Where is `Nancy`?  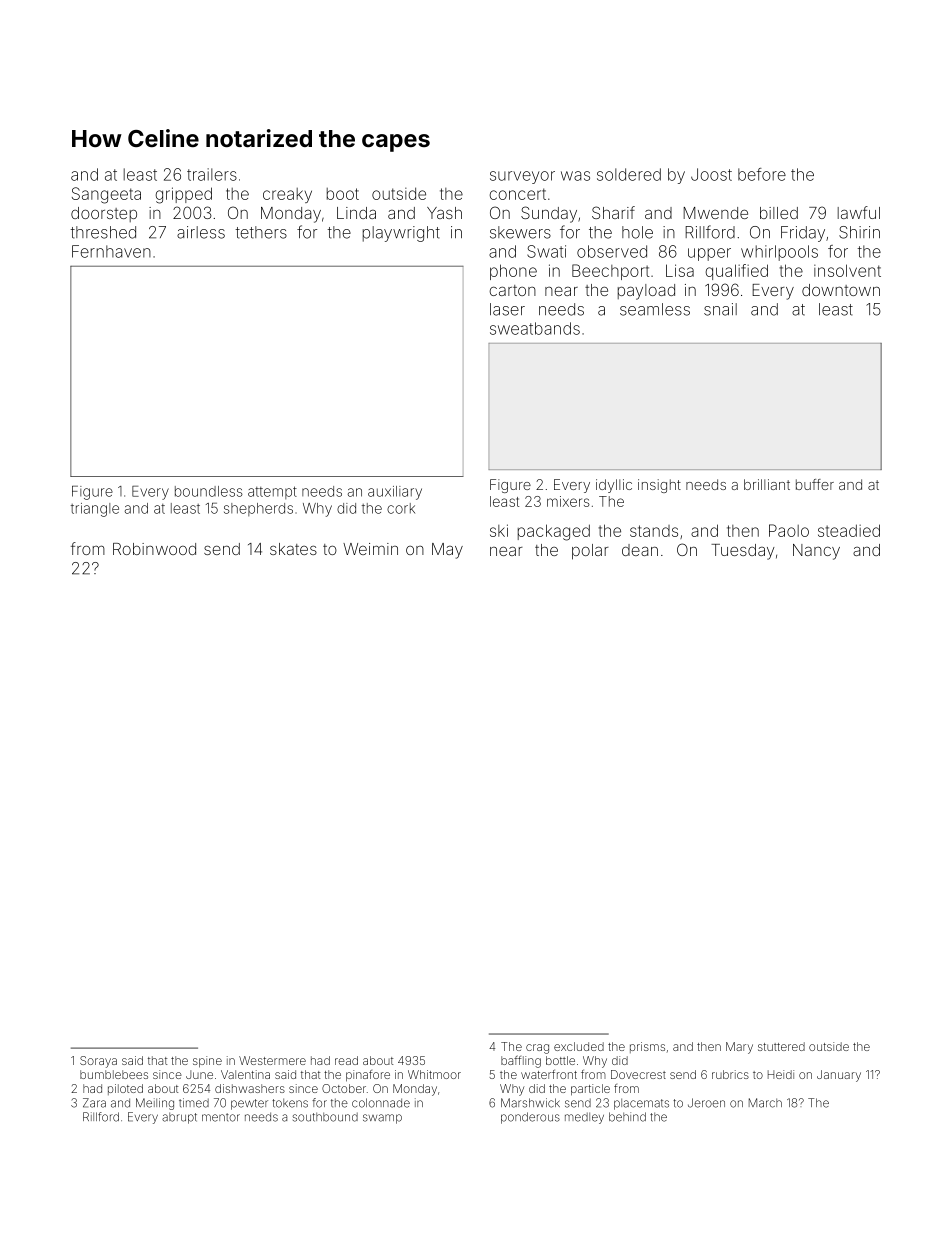 Nancy is located at coordinates (816, 552).
